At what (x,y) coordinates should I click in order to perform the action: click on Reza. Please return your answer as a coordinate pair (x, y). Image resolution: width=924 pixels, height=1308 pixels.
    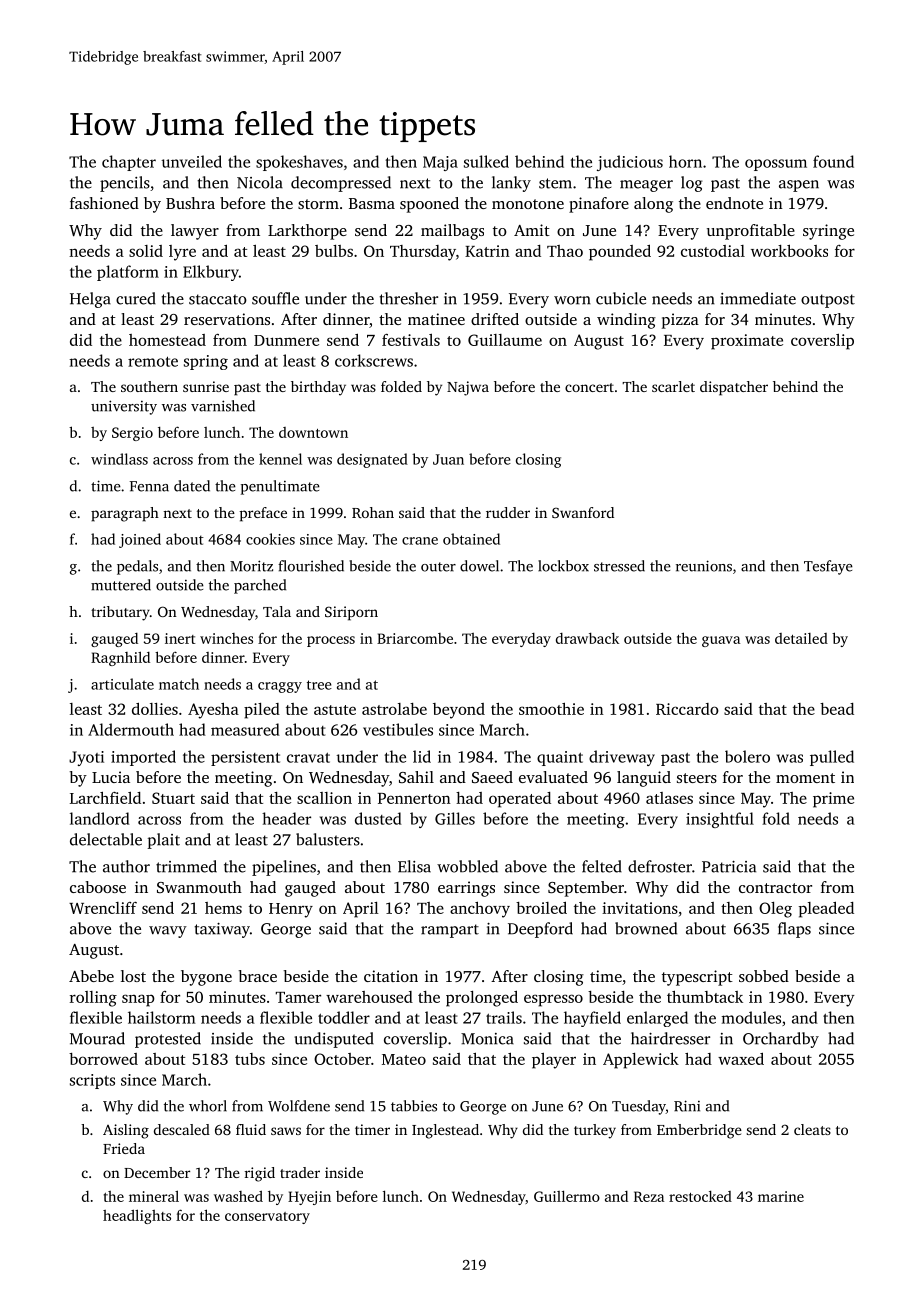
    Looking at the image, I should click on (649, 1196).
